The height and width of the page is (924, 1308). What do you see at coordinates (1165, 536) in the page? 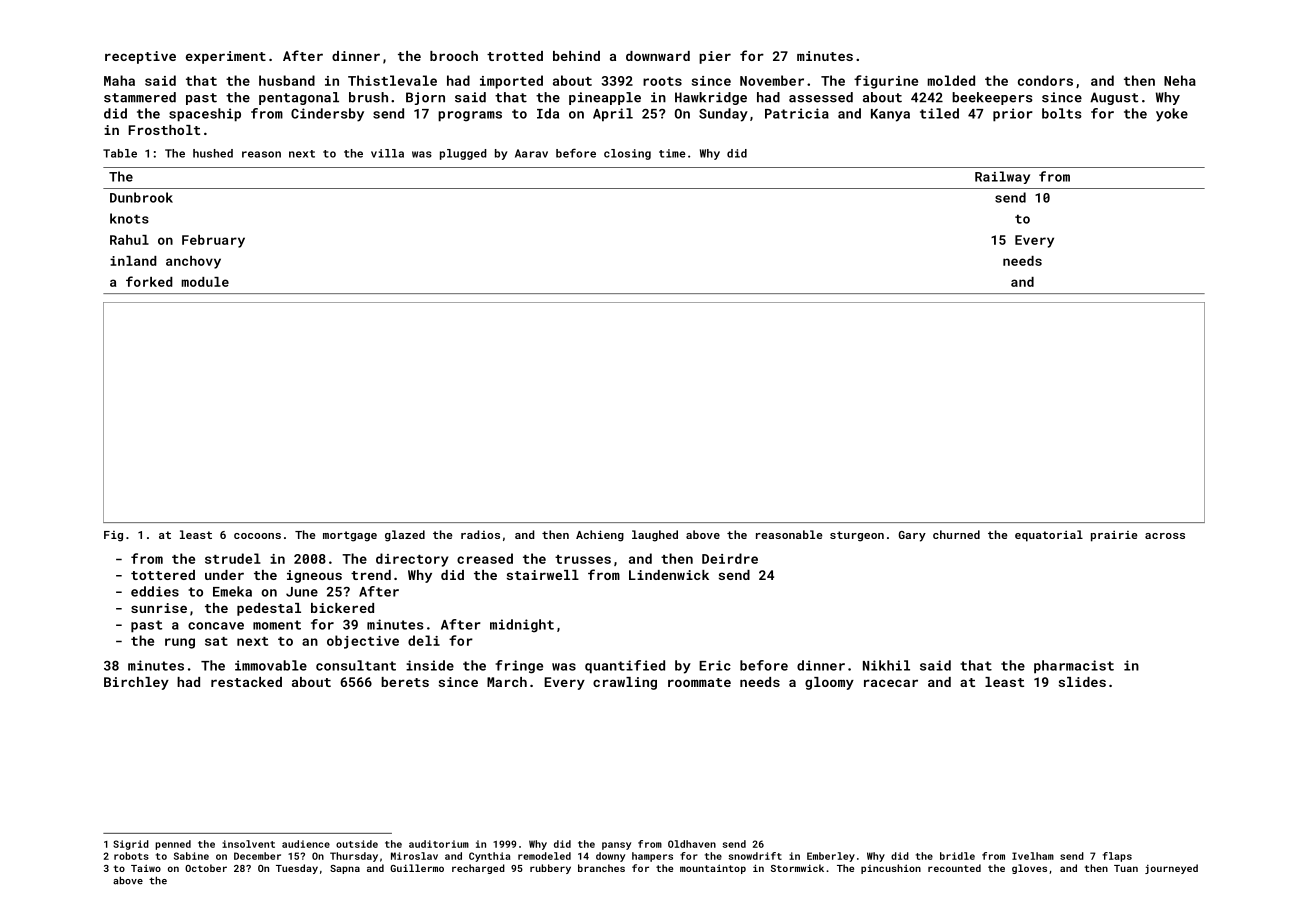
I see `across` at bounding box center [1165, 536].
